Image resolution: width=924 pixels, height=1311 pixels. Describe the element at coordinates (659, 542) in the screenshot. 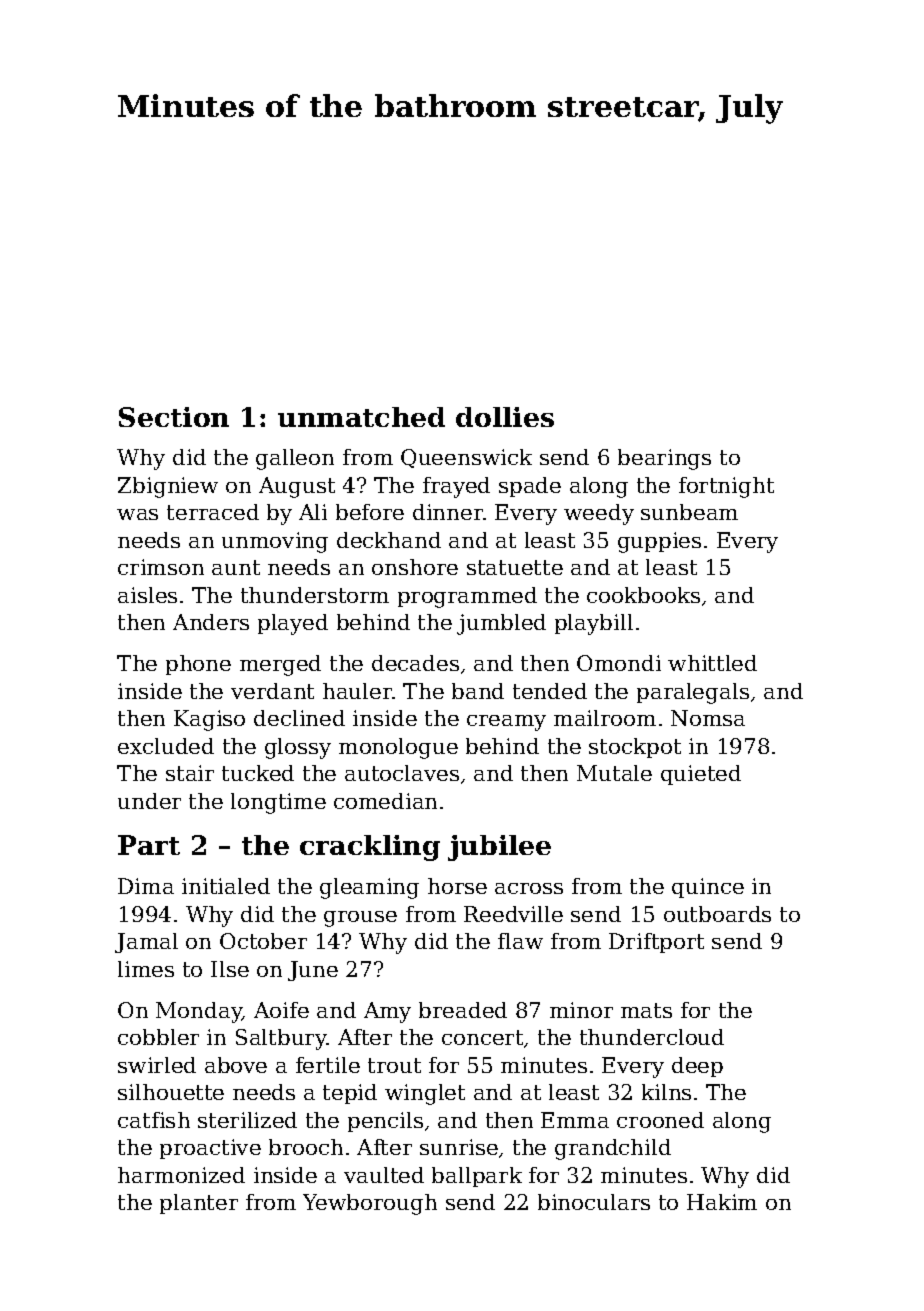

I see `guppies` at that location.
